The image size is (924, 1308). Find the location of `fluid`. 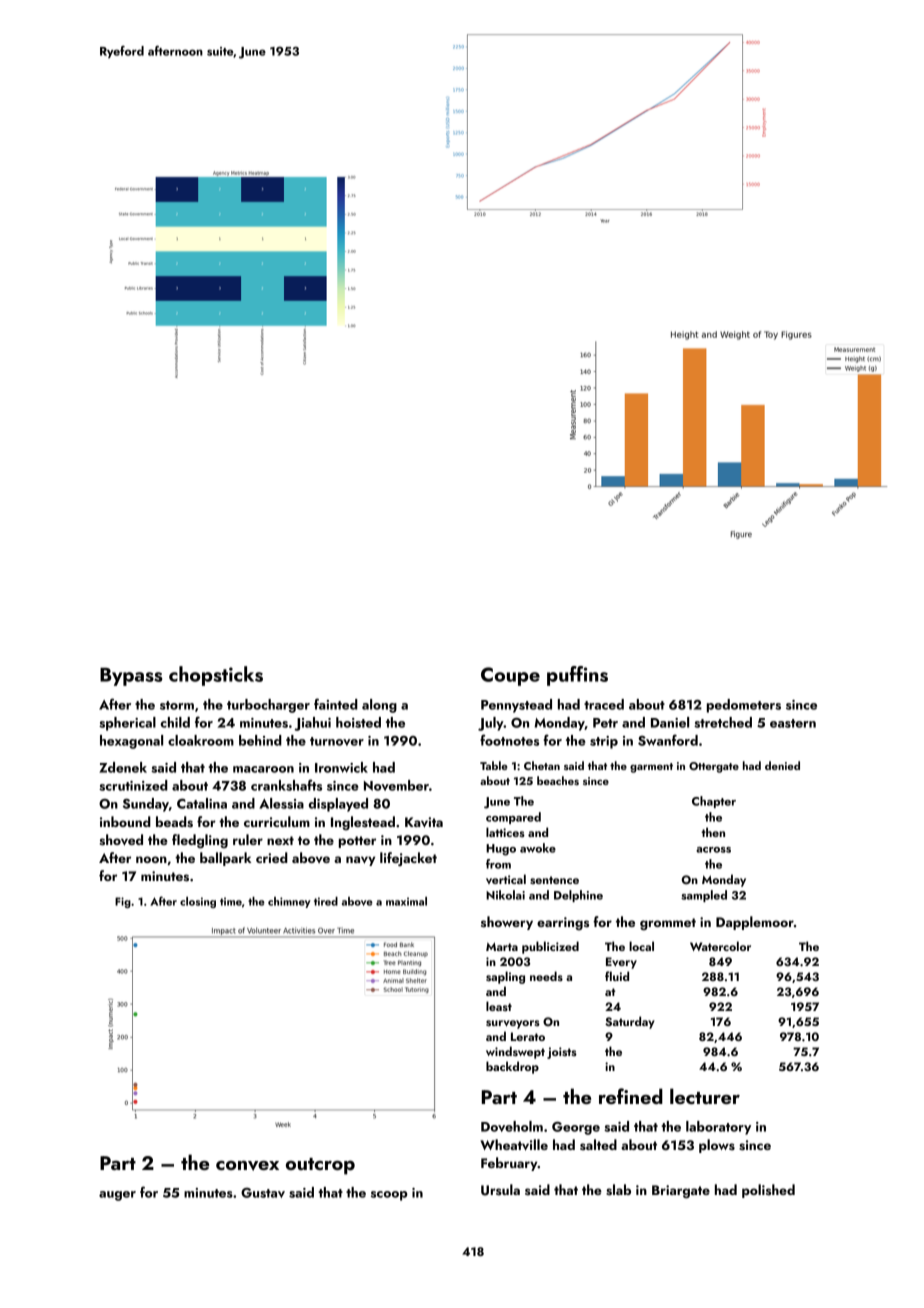

fluid is located at coordinates (617, 976).
